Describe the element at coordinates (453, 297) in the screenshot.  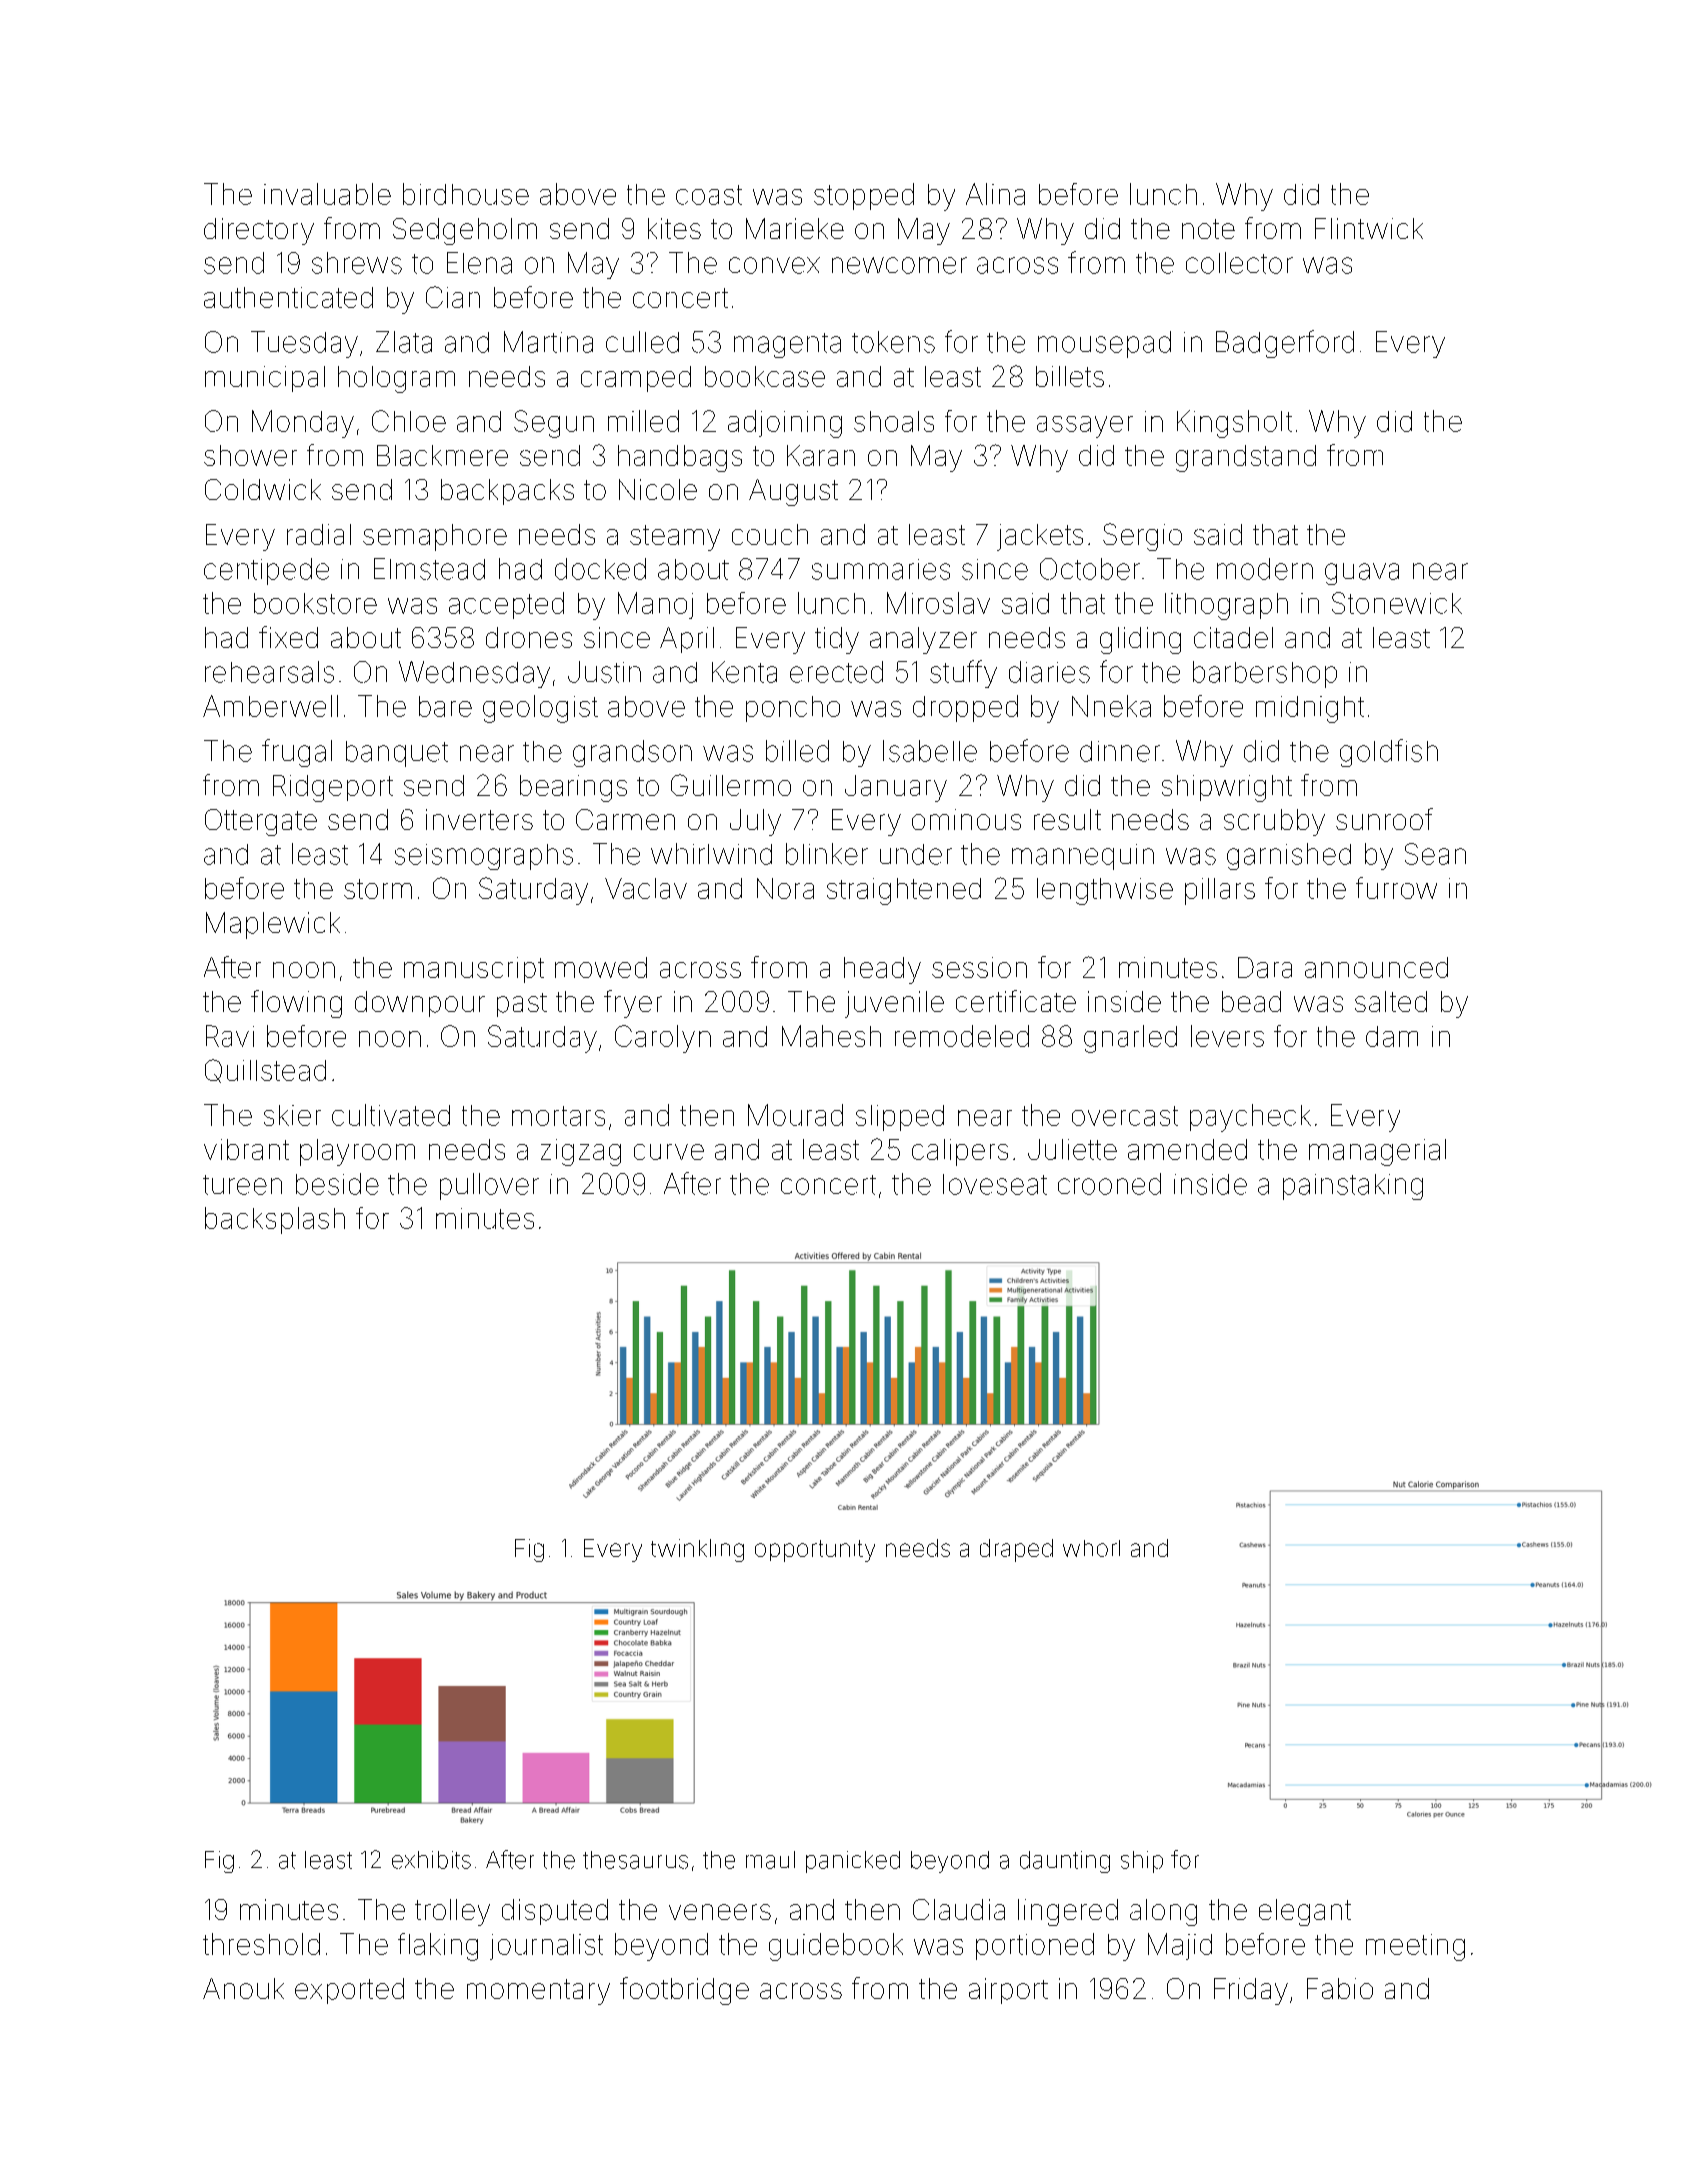
I see `Cian` at that location.
